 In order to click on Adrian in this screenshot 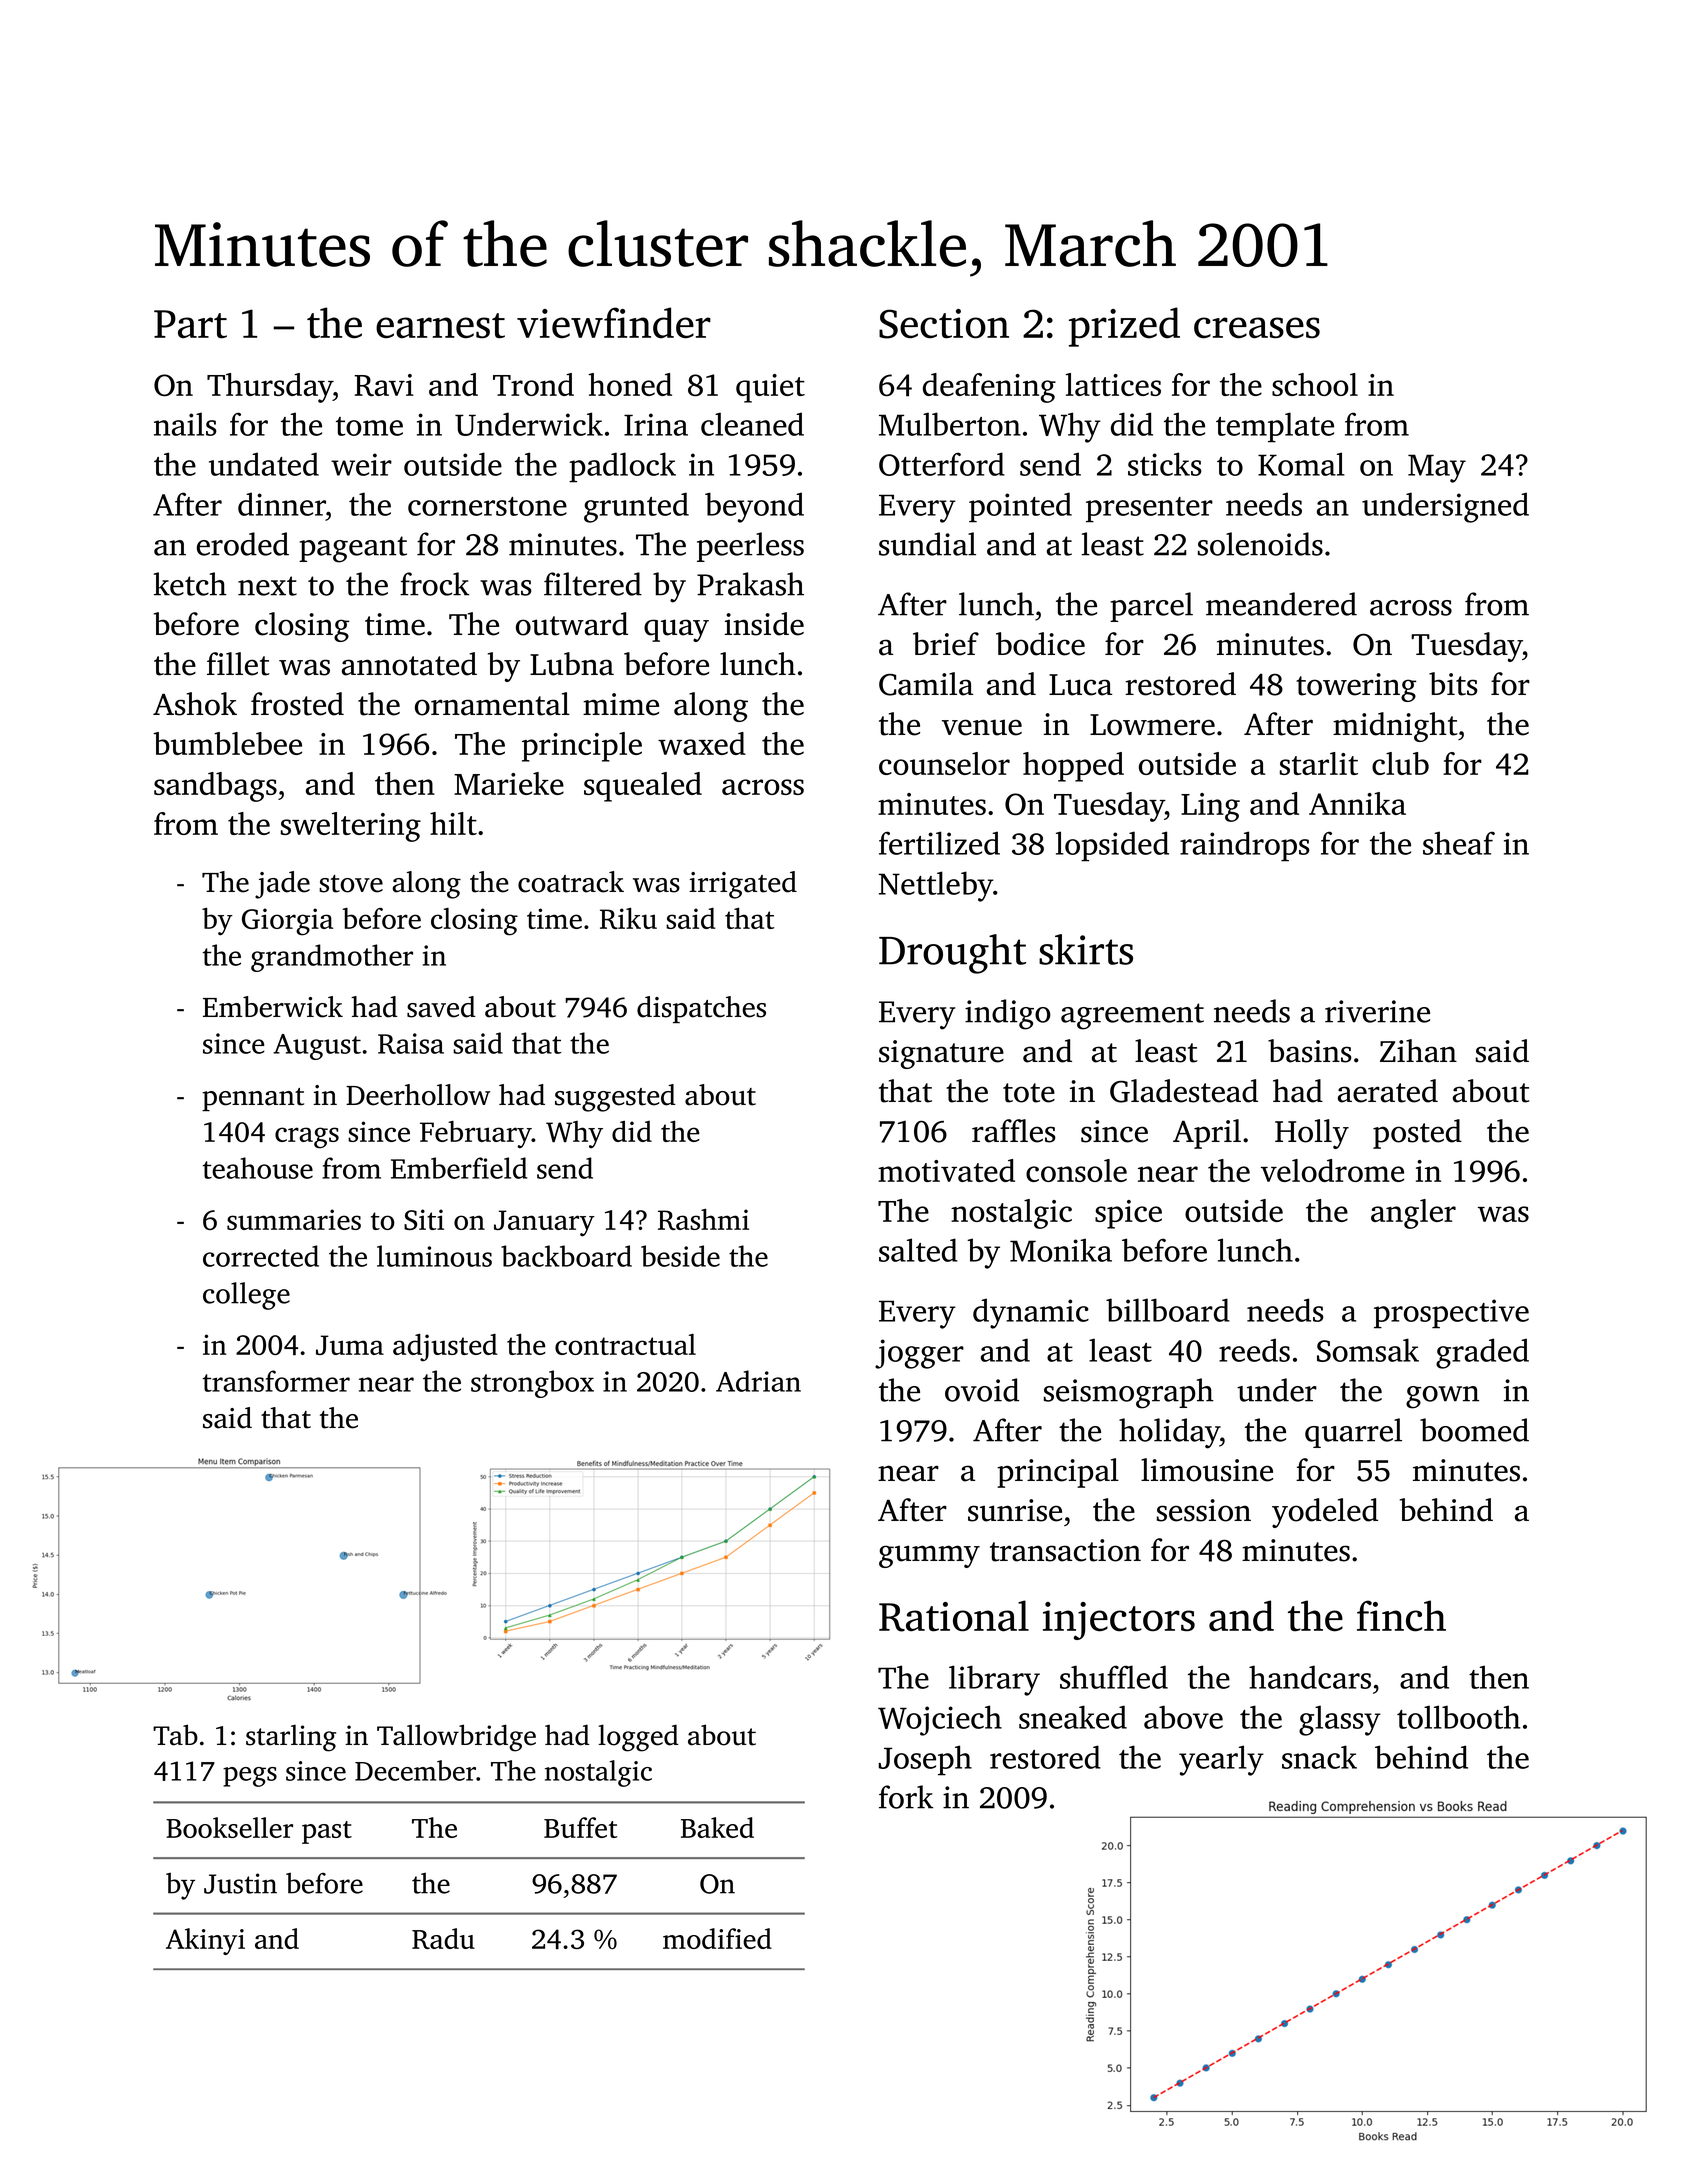, I will do `click(758, 1381)`.
